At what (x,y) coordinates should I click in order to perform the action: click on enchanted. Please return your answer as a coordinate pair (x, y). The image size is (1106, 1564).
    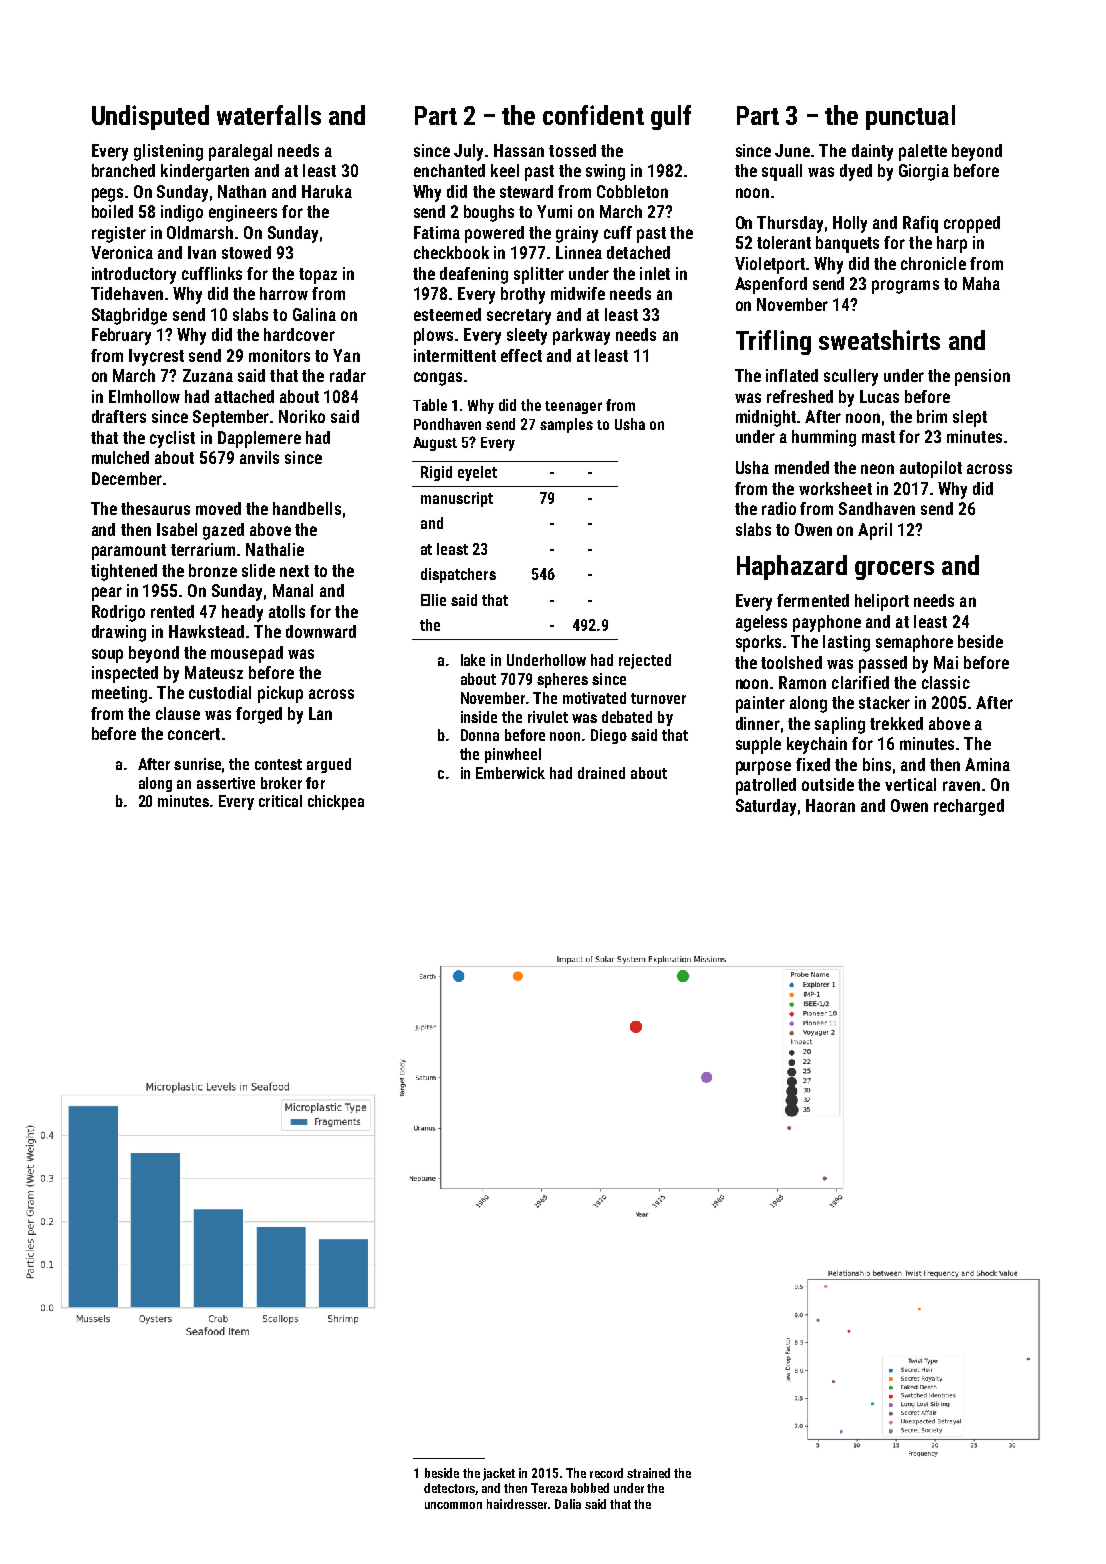
    Looking at the image, I should click on (449, 170).
